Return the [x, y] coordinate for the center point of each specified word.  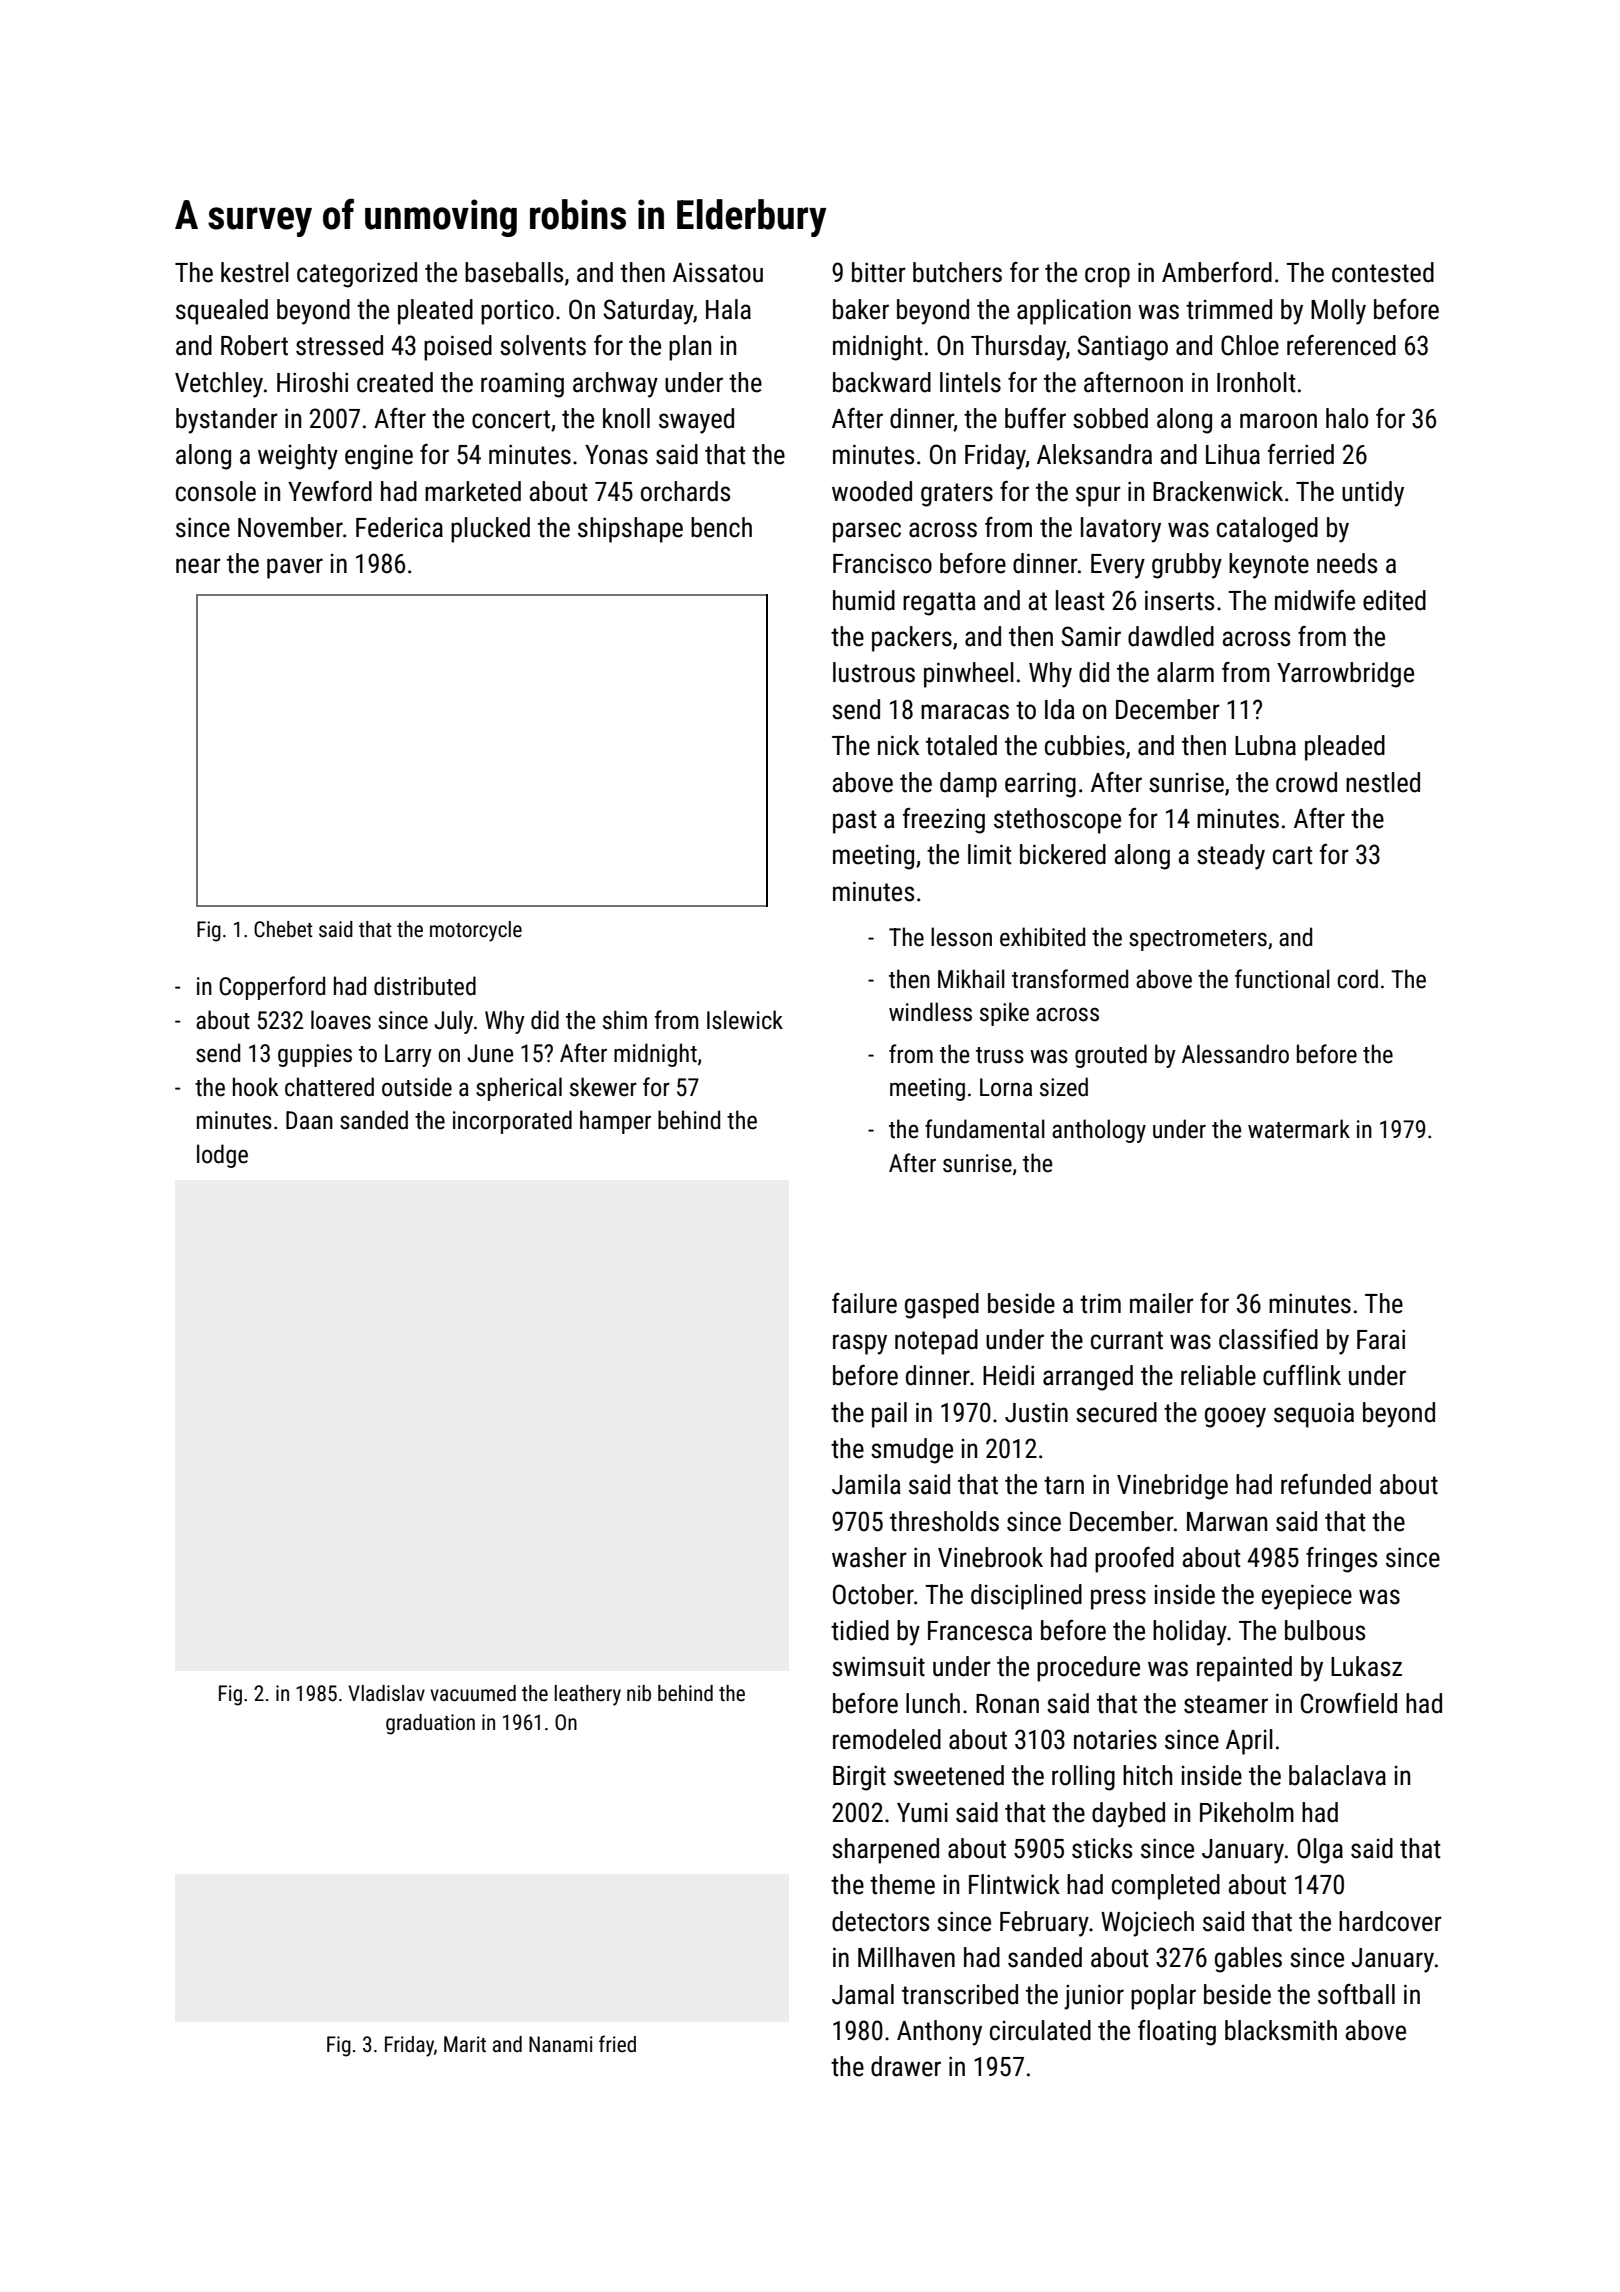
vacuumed [473, 1693]
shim [625, 1020]
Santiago [1122, 348]
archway [615, 385]
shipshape [630, 530]
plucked [490, 530]
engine [379, 457]
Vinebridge [1172, 1487]
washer [869, 1557]
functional [1282, 979]
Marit [465, 2044]
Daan [309, 1120]
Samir [1091, 636]
